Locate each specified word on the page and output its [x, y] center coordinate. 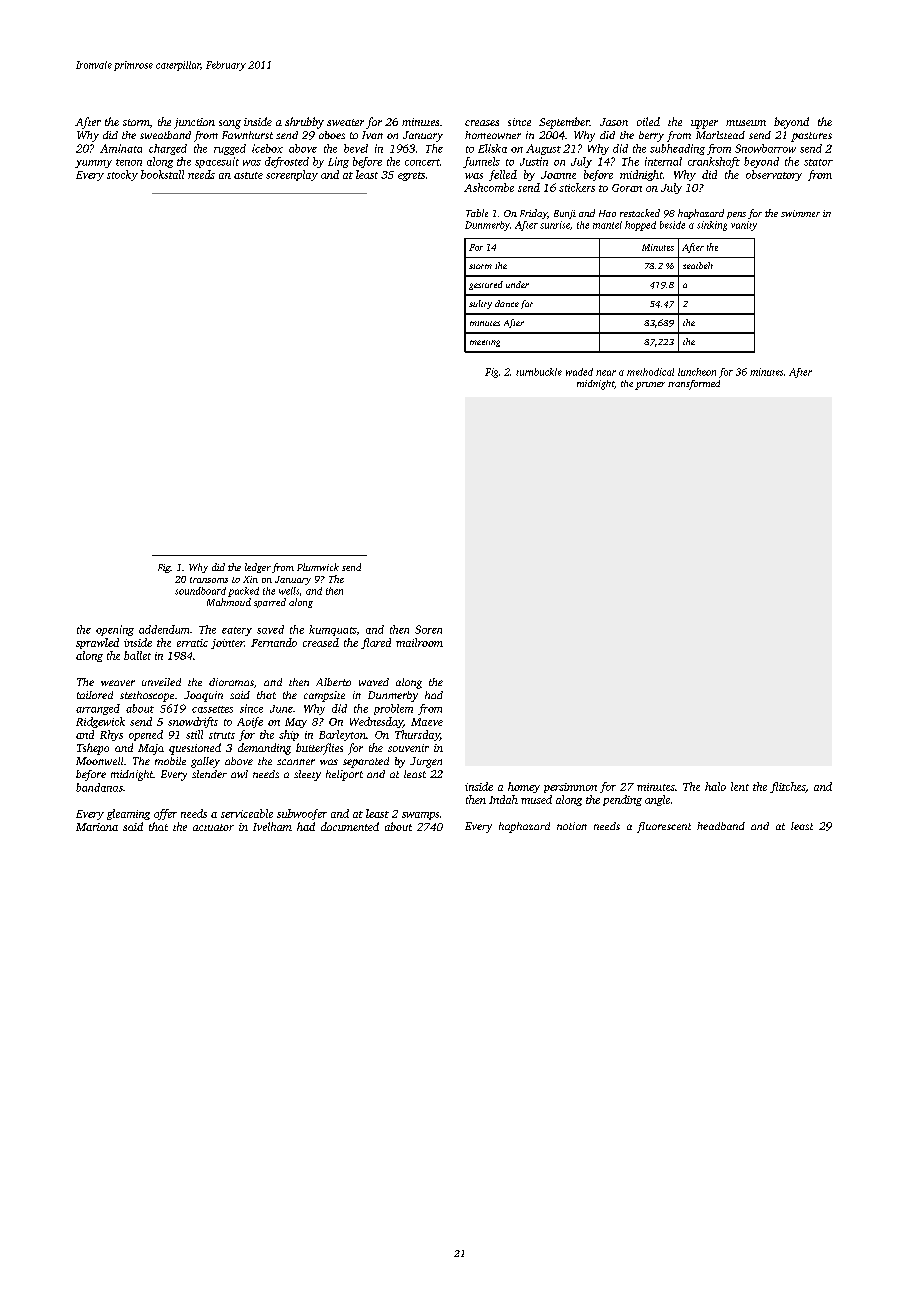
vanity [744, 226]
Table [477, 213]
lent [740, 786]
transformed [694, 385]
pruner [650, 386]
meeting [485, 343]
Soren [428, 629]
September [564, 123]
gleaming [128, 814]
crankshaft [714, 162]
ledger [258, 568]
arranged [98, 709]
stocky [122, 175]
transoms [209, 580]
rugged [230, 149]
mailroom [419, 642]
